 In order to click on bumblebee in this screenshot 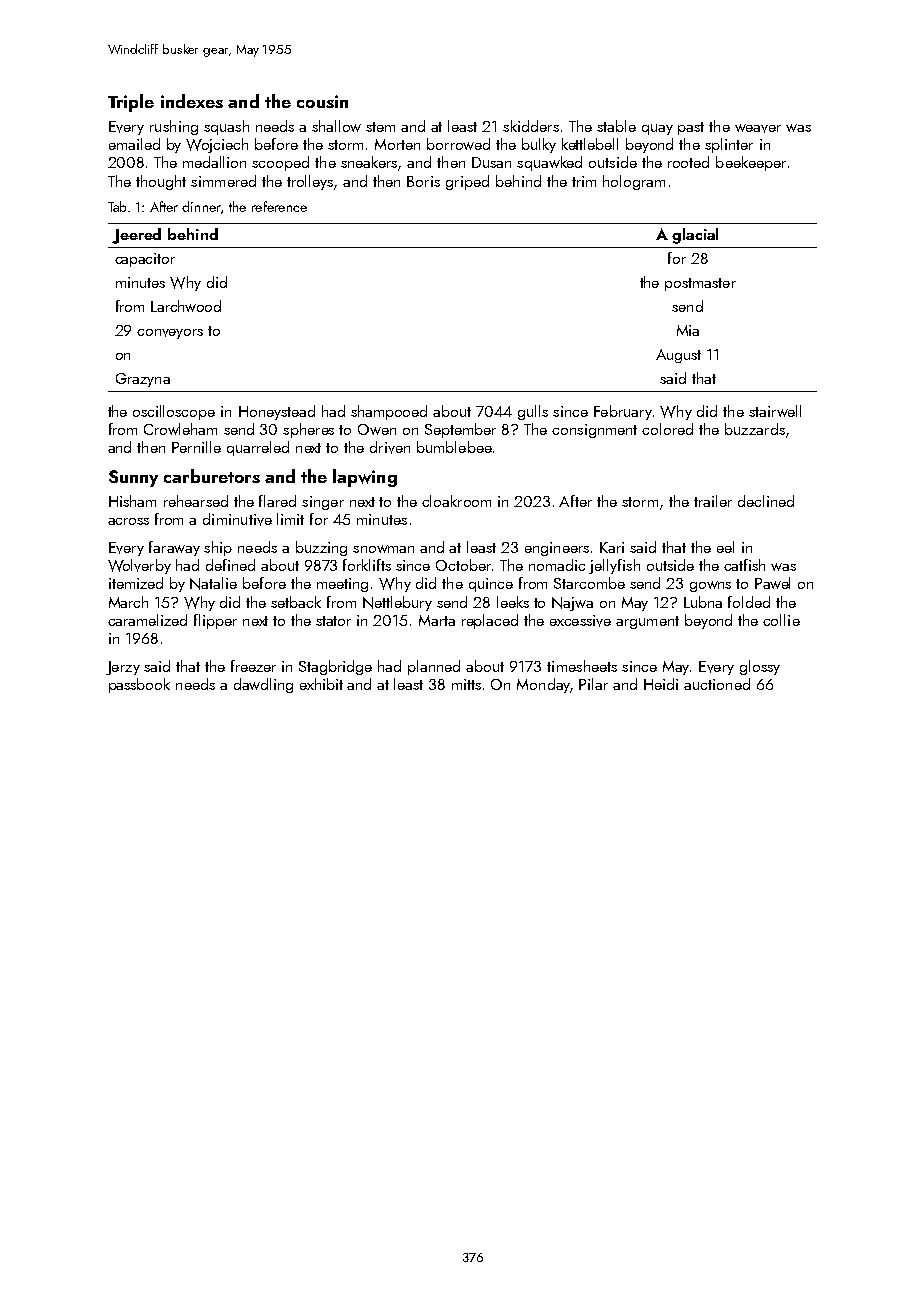, I will do `click(454, 447)`.
